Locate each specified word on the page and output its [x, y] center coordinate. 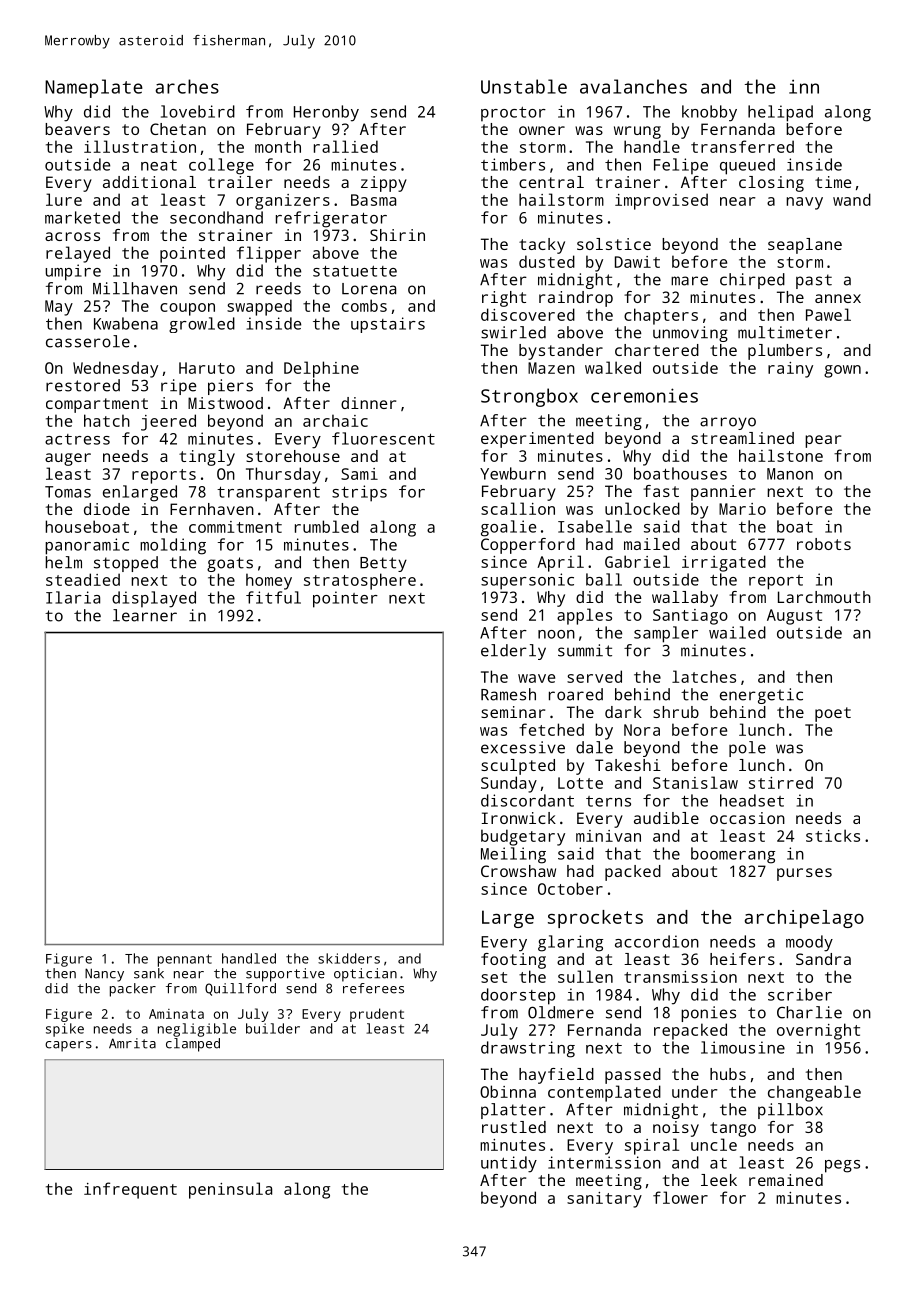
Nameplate [94, 88]
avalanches [633, 86]
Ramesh [508, 694]
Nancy [104, 975]
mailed [652, 544]
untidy [509, 1164]
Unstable [524, 86]
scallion [518, 508]
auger [68, 459]
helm [63, 562]
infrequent [130, 1190]
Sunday [509, 784]
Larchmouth [824, 597]
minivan [608, 836]
